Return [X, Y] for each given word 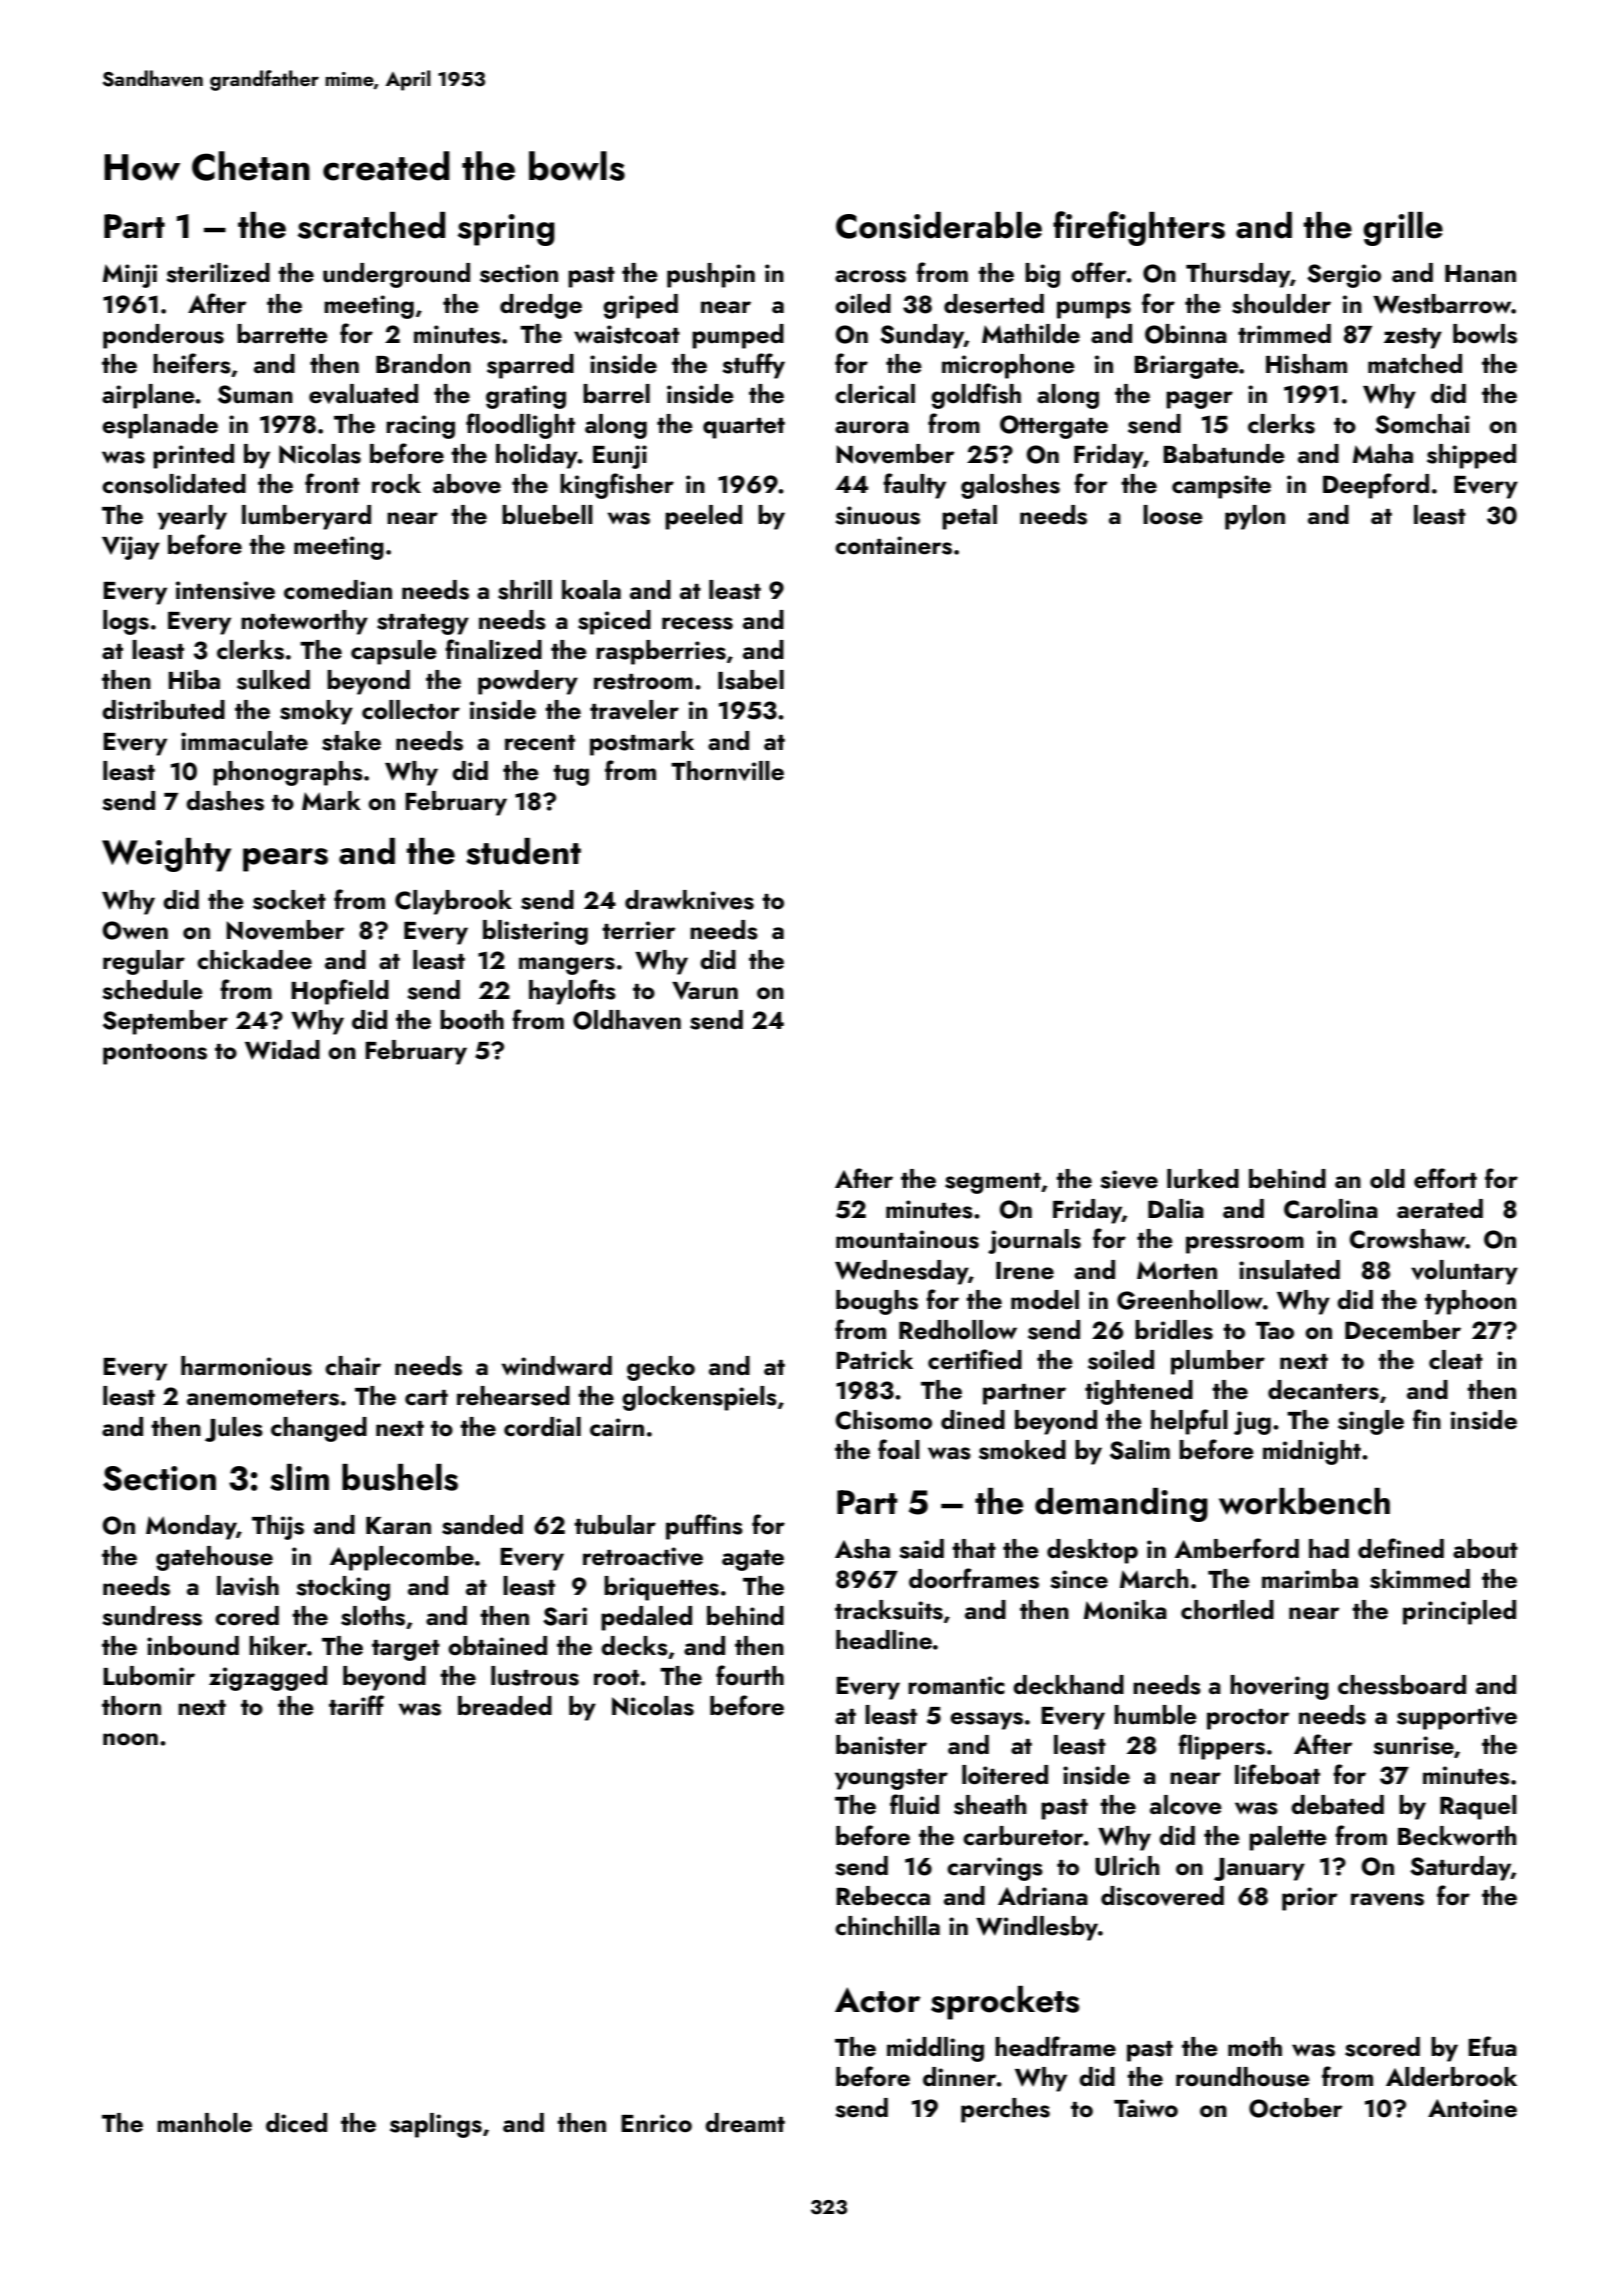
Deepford [1376, 486]
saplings [436, 2125]
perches [1005, 2110]
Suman [255, 394]
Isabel [751, 680]
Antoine [1472, 2108]
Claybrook [453, 902]
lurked [1203, 1179]
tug [571, 775]
